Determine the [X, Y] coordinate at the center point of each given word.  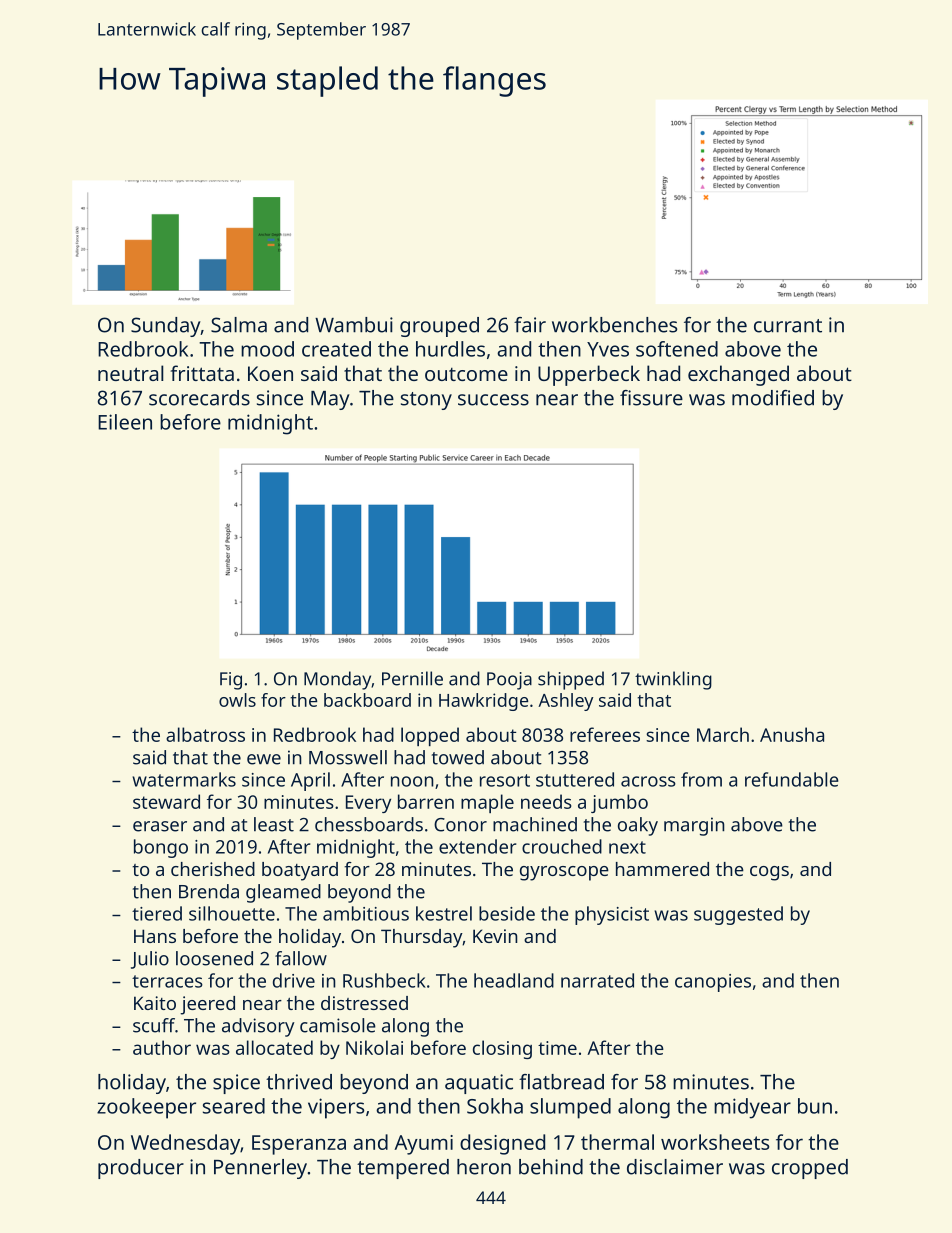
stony [426, 401]
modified [773, 398]
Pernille [412, 678]
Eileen [125, 422]
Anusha [792, 734]
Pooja [509, 681]
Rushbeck [384, 980]
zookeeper [146, 1108]
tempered [403, 1169]
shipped [571, 680]
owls [237, 700]
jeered [207, 1005]
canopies [713, 983]
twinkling [673, 680]
